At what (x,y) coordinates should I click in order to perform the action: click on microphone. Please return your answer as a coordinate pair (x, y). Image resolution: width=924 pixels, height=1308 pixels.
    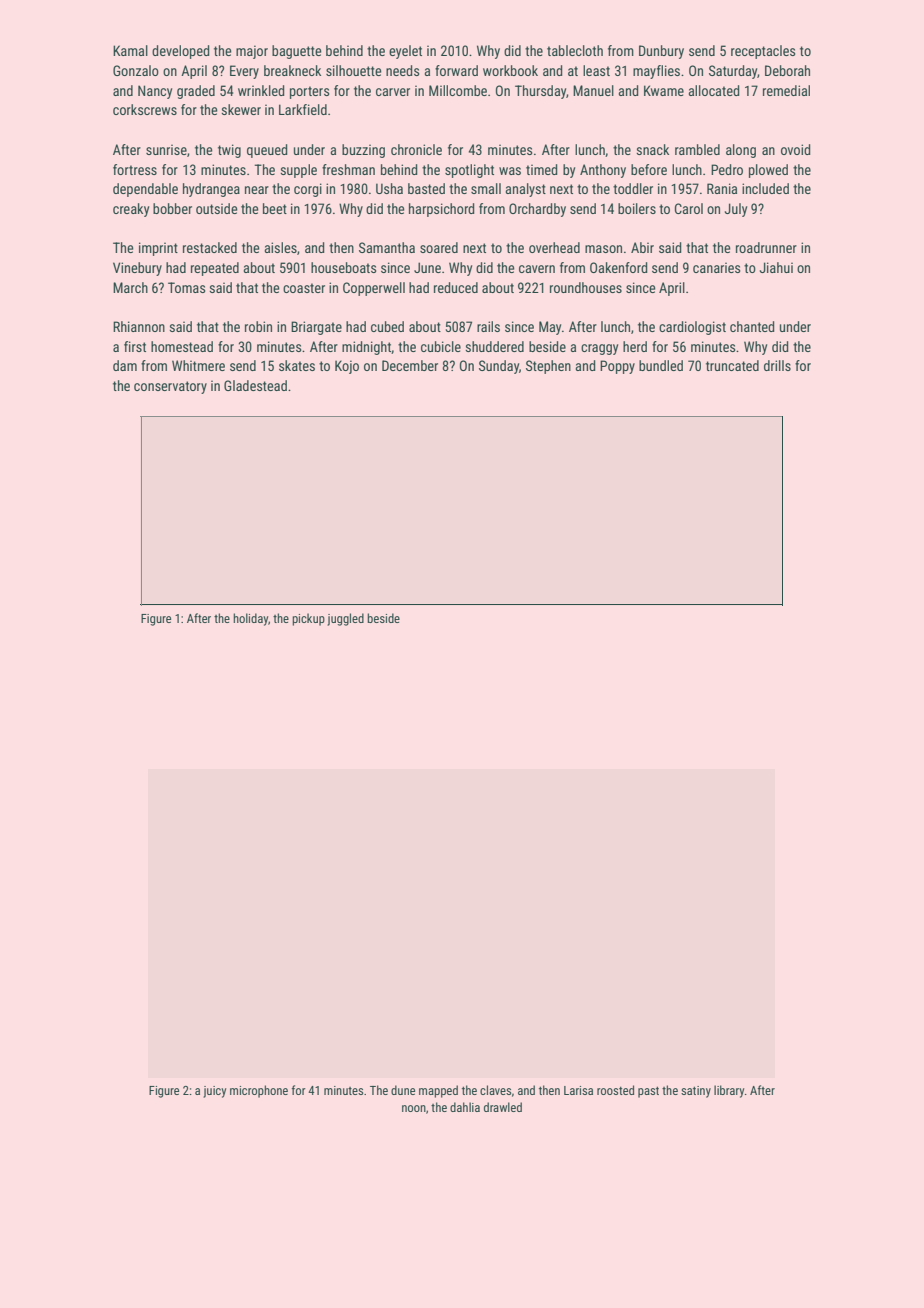
    Looking at the image, I should click on (259, 1091).
